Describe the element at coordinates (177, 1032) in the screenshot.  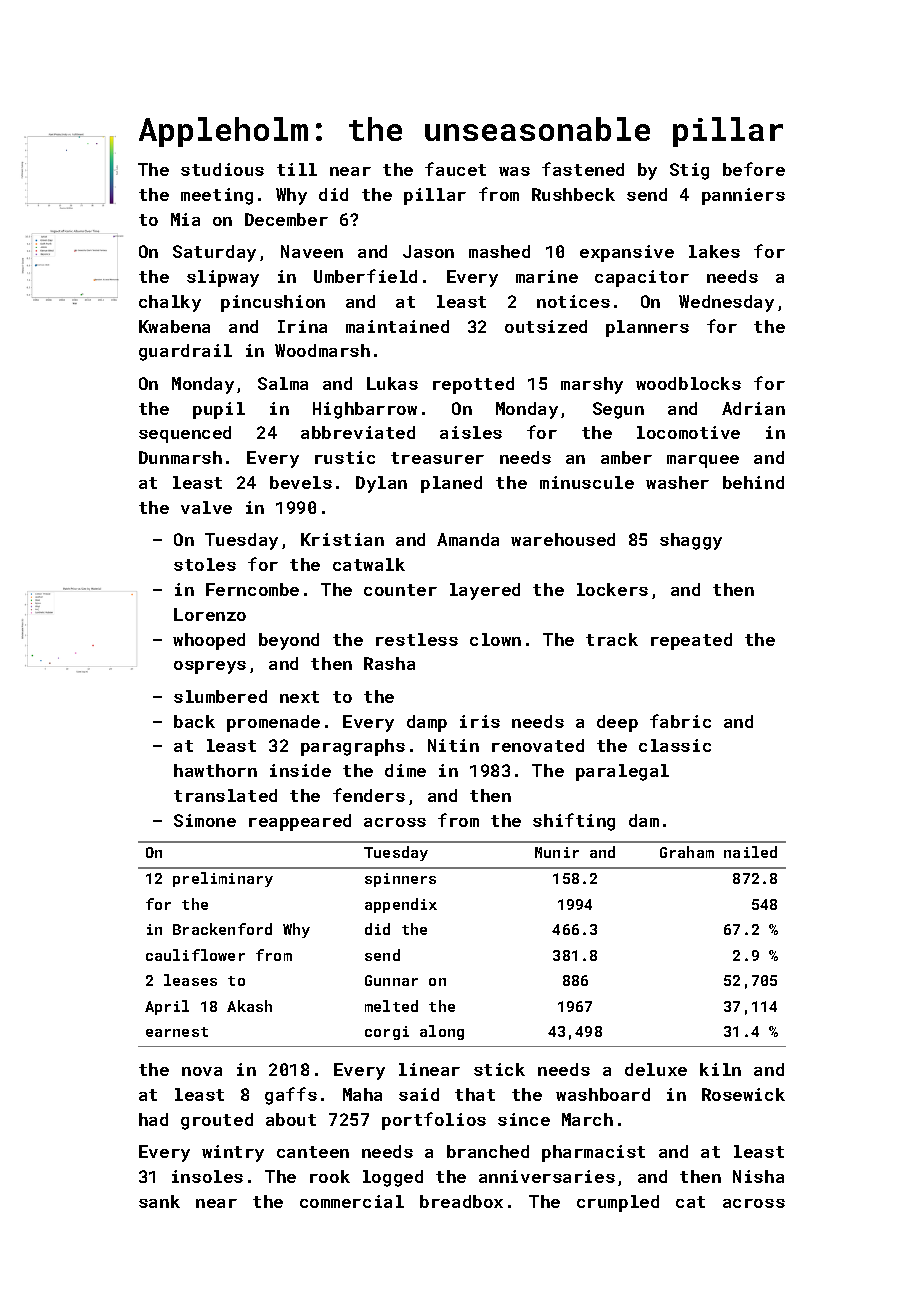
I see `earnest` at that location.
